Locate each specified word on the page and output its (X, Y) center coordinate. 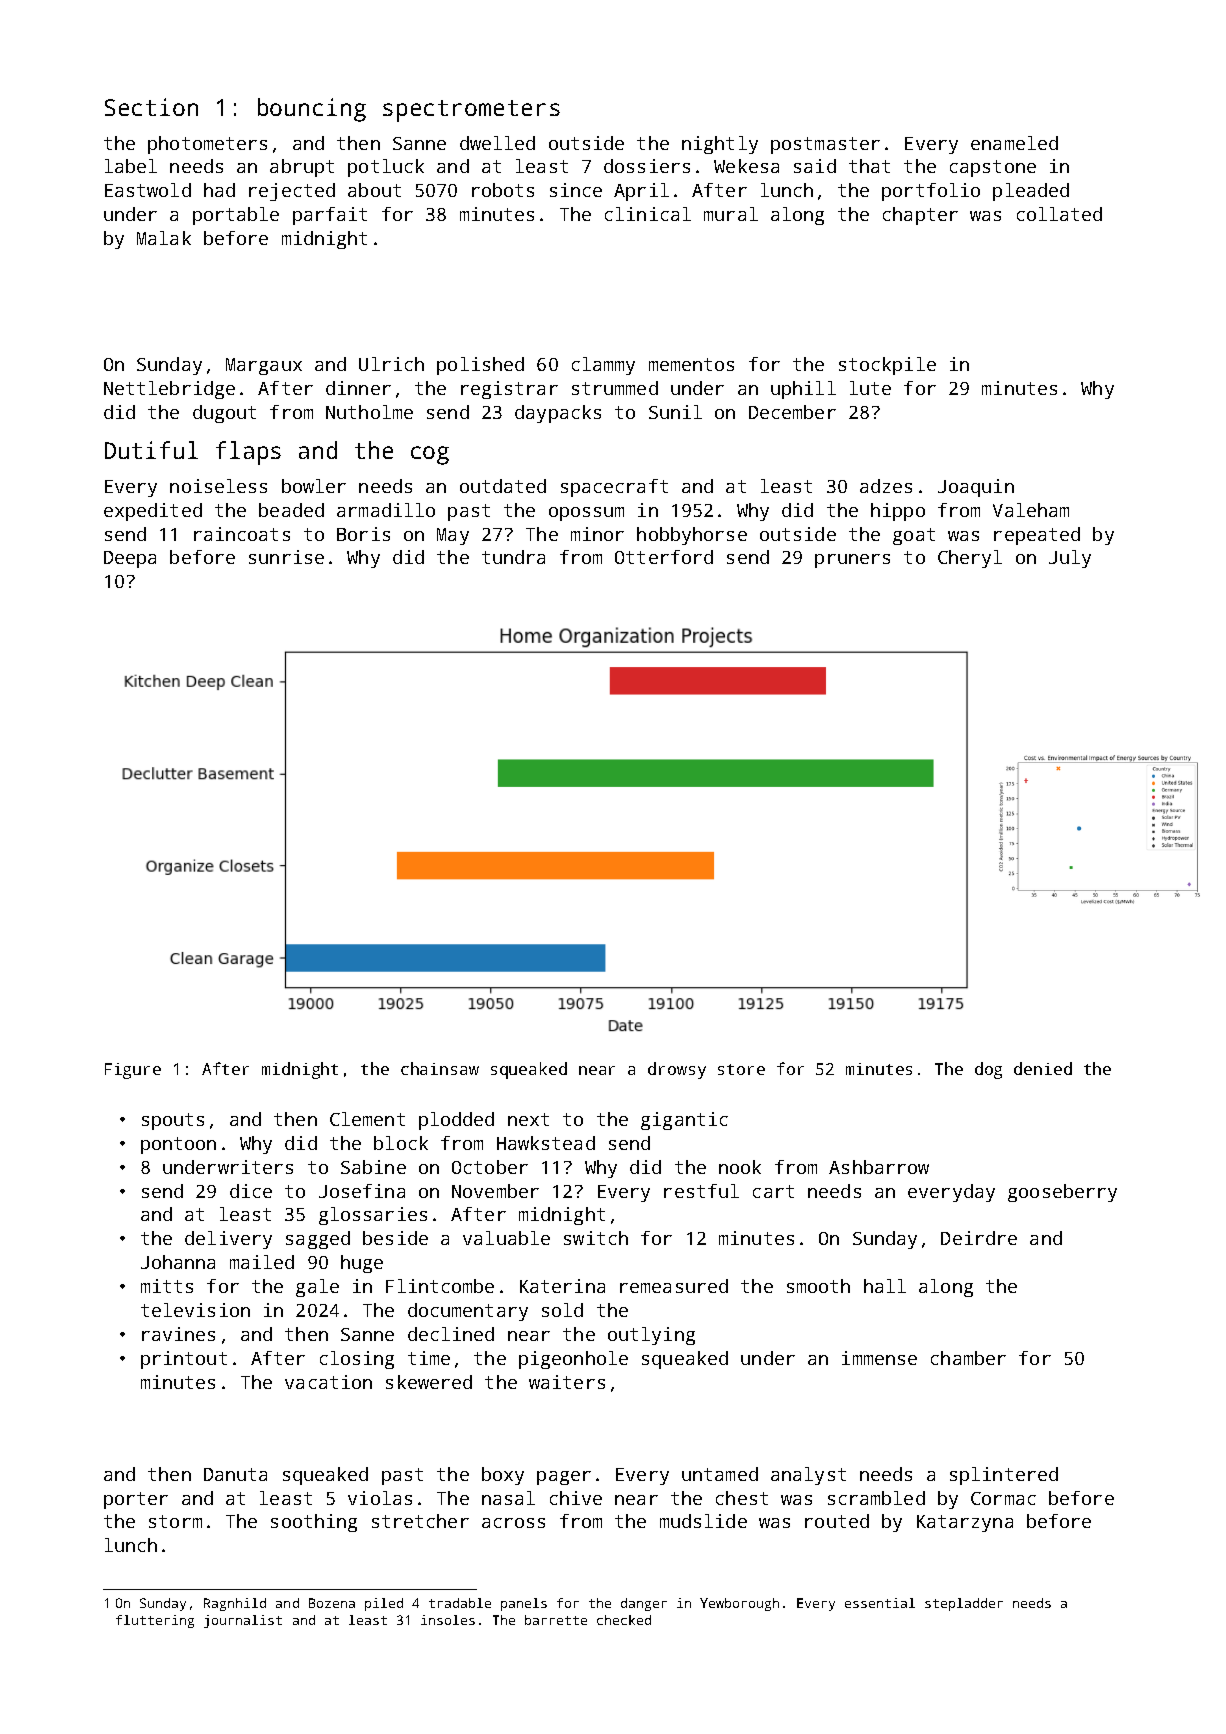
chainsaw (440, 1068)
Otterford (664, 557)
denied (1043, 1068)
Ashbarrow (879, 1167)
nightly (720, 145)
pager (564, 1478)
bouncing (312, 110)
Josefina (362, 1191)
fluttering (155, 1621)
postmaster (825, 145)
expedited (153, 512)
